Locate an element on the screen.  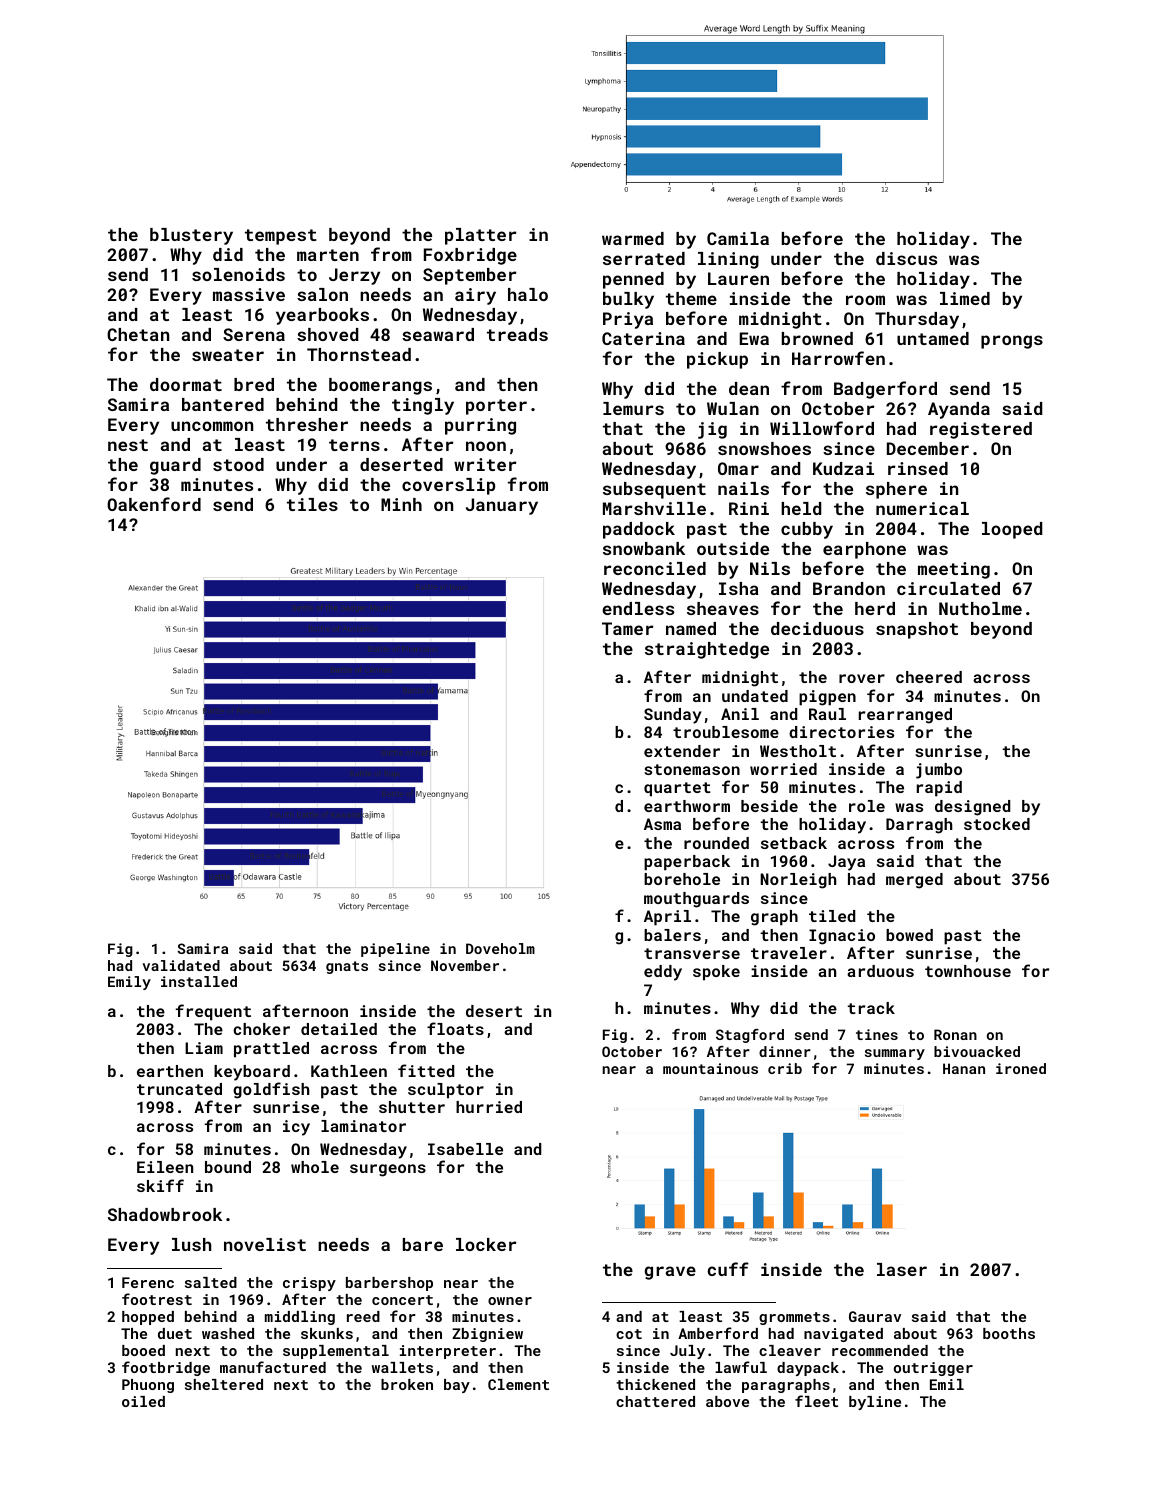
Tamer is located at coordinates (628, 628).
